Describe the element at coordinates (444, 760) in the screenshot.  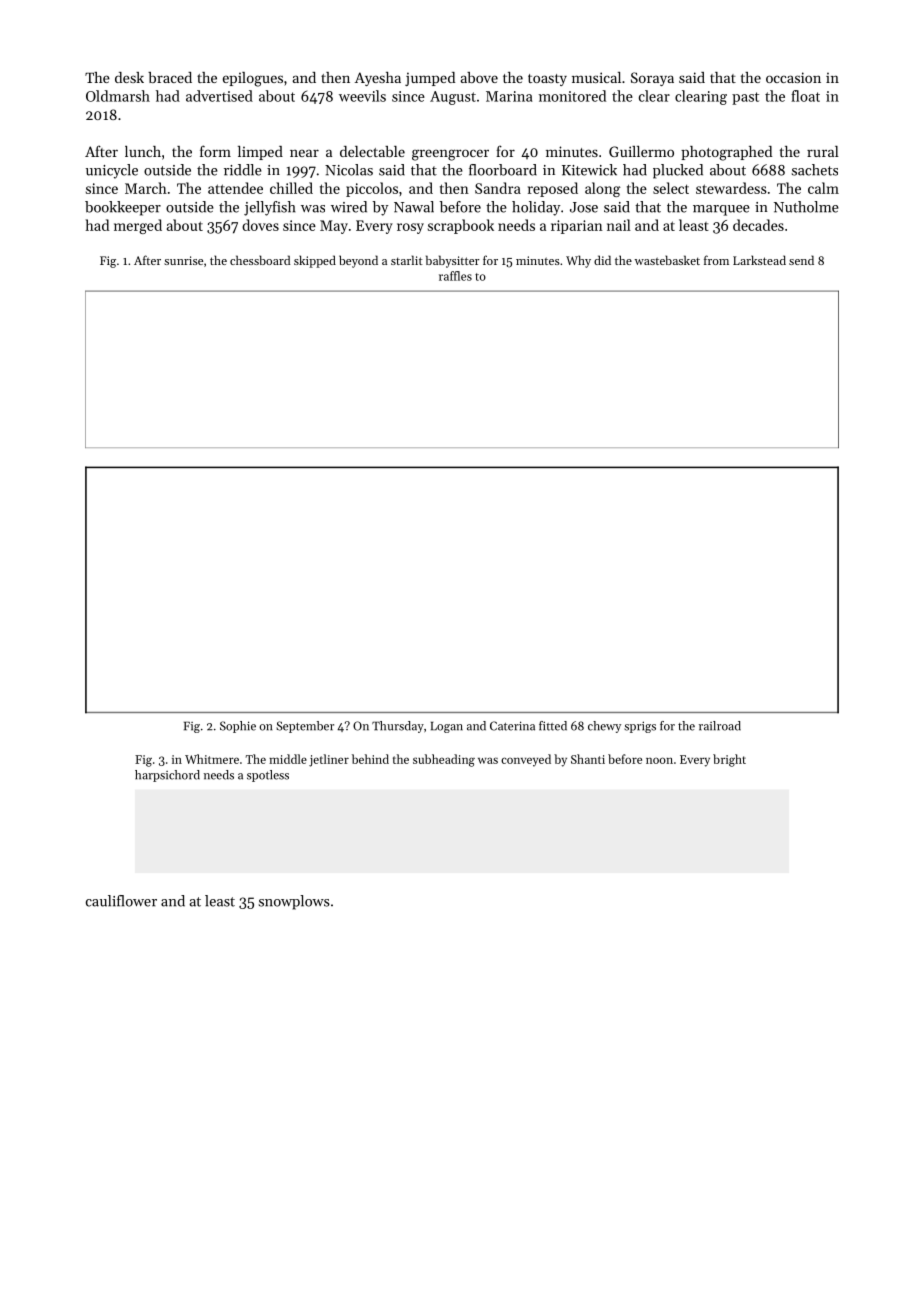
I see `subheading` at that location.
